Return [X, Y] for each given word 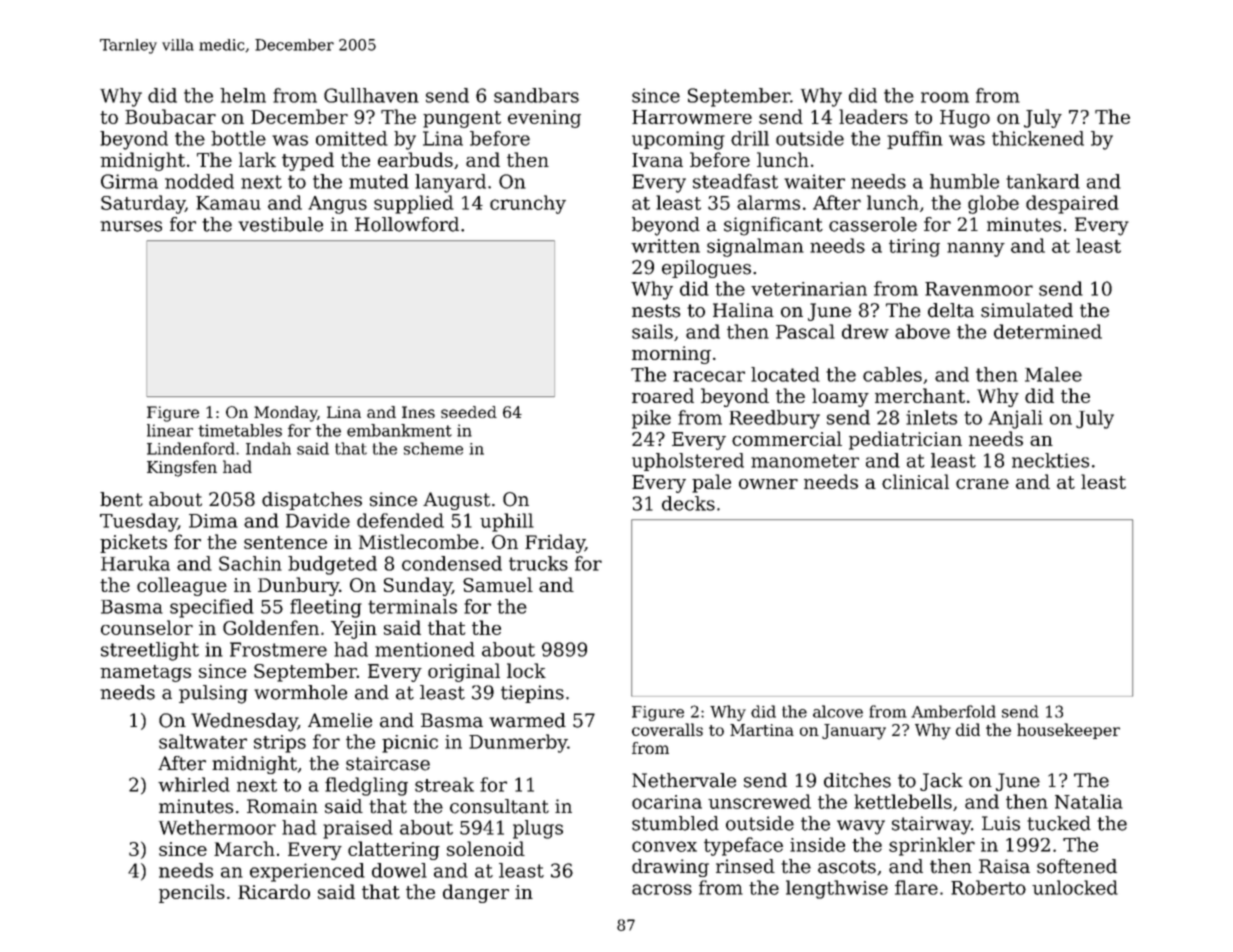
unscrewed [759, 801]
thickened [1038, 138]
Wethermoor [217, 827]
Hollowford [407, 224]
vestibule [280, 224]
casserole [873, 224]
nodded [199, 181]
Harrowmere [692, 117]
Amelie [340, 720]
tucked [1059, 823]
